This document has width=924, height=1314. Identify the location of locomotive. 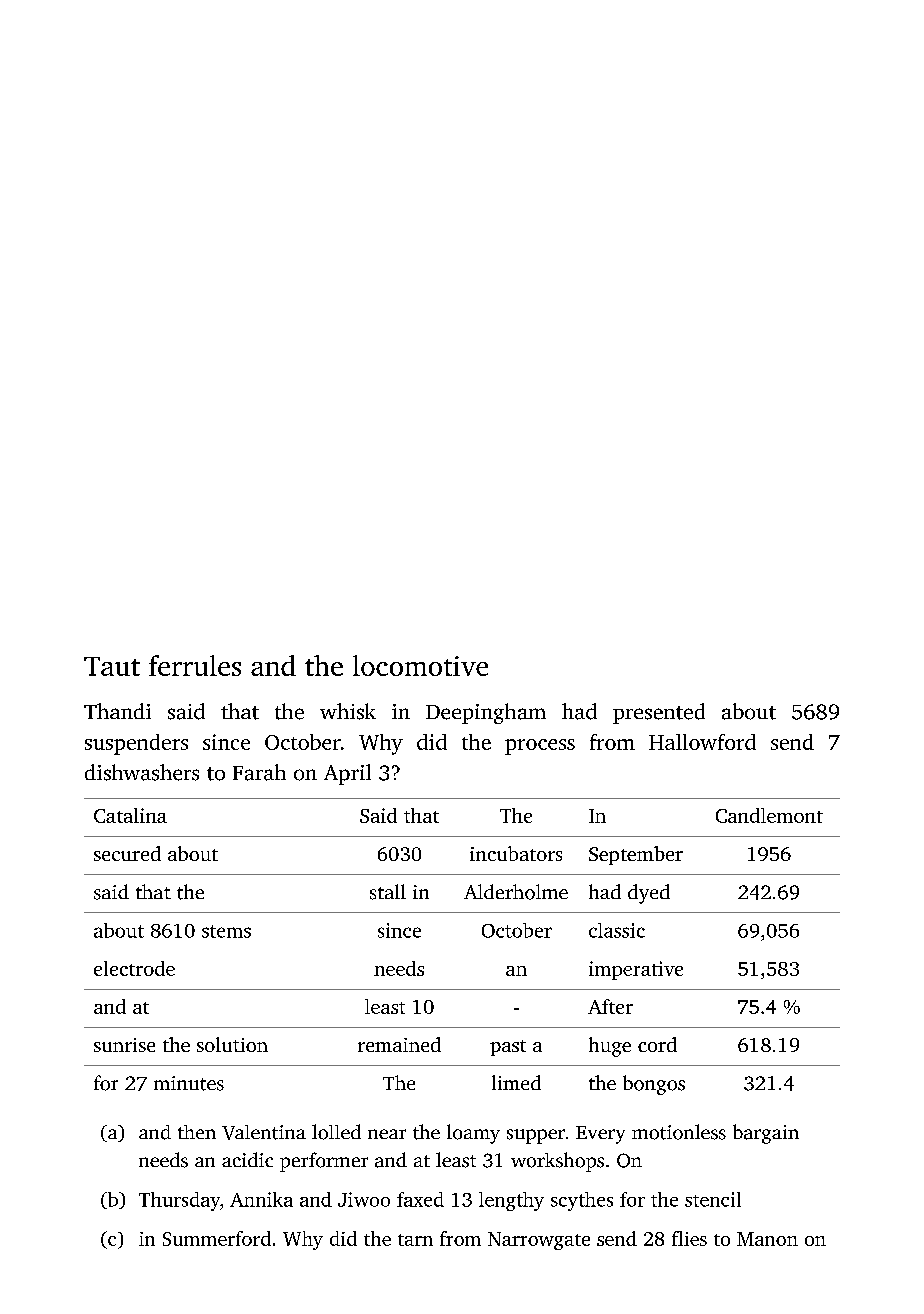
(420, 665).
